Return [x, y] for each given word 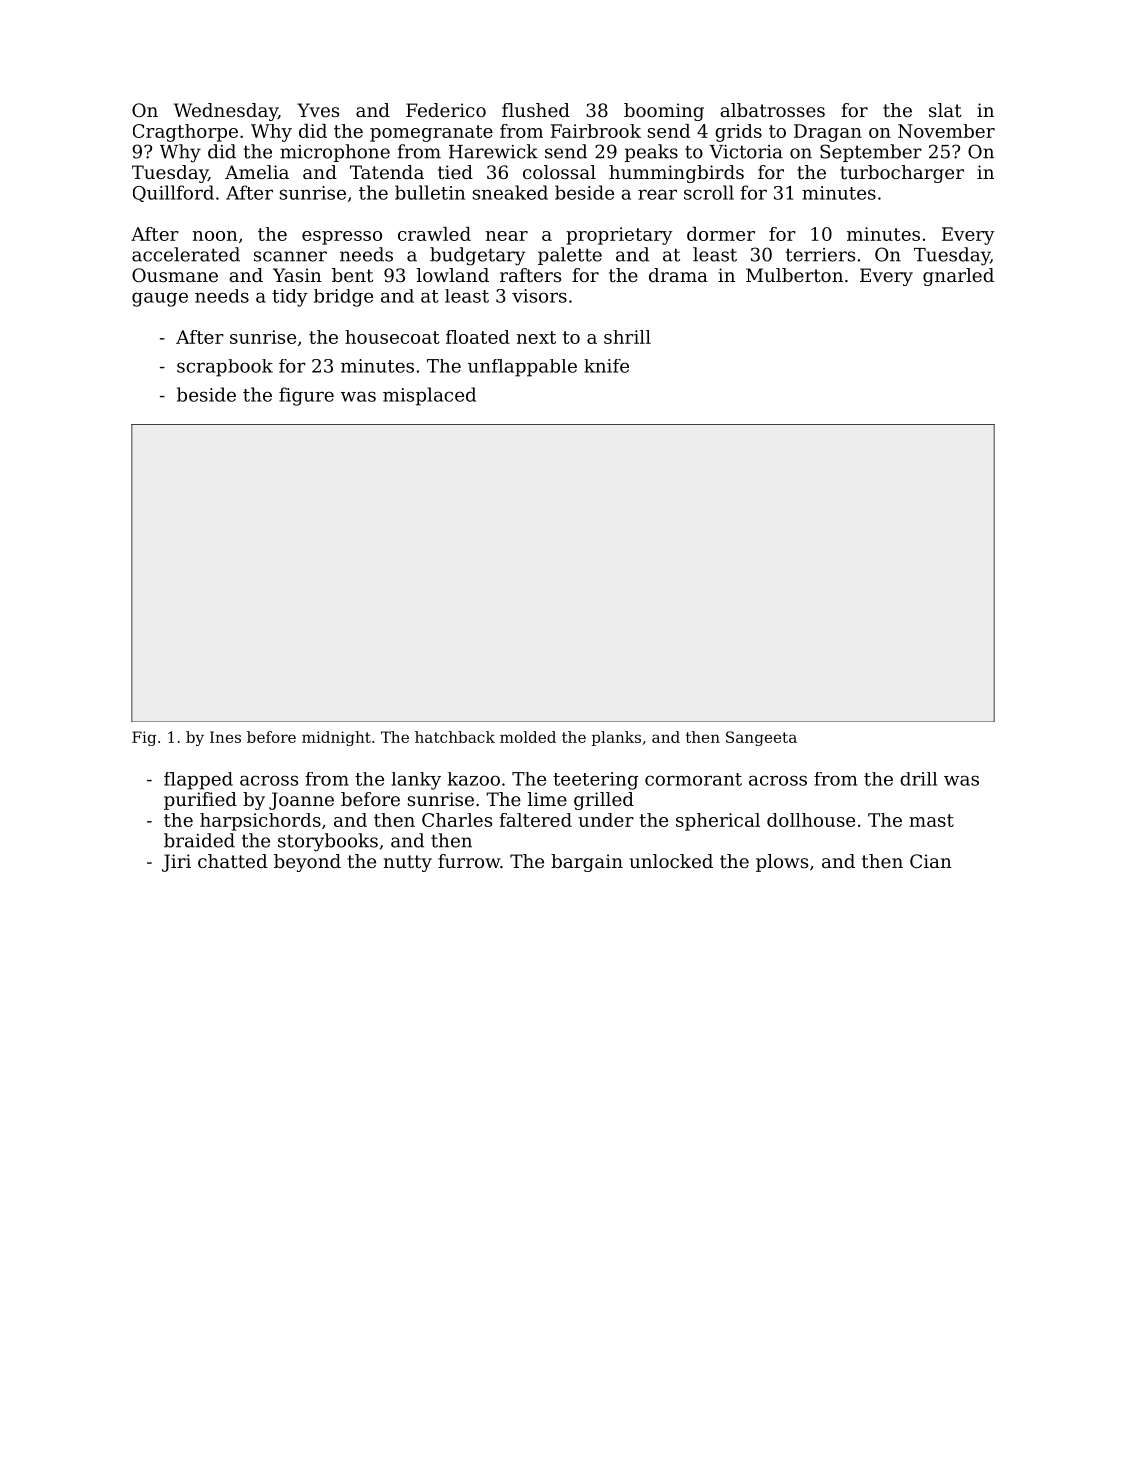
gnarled [958, 277]
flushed [536, 110]
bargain [587, 863]
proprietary [619, 236]
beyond [307, 863]
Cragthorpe [185, 133]
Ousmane [175, 275]
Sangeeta [761, 738]
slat [945, 110]
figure [306, 396]
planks [616, 738]
